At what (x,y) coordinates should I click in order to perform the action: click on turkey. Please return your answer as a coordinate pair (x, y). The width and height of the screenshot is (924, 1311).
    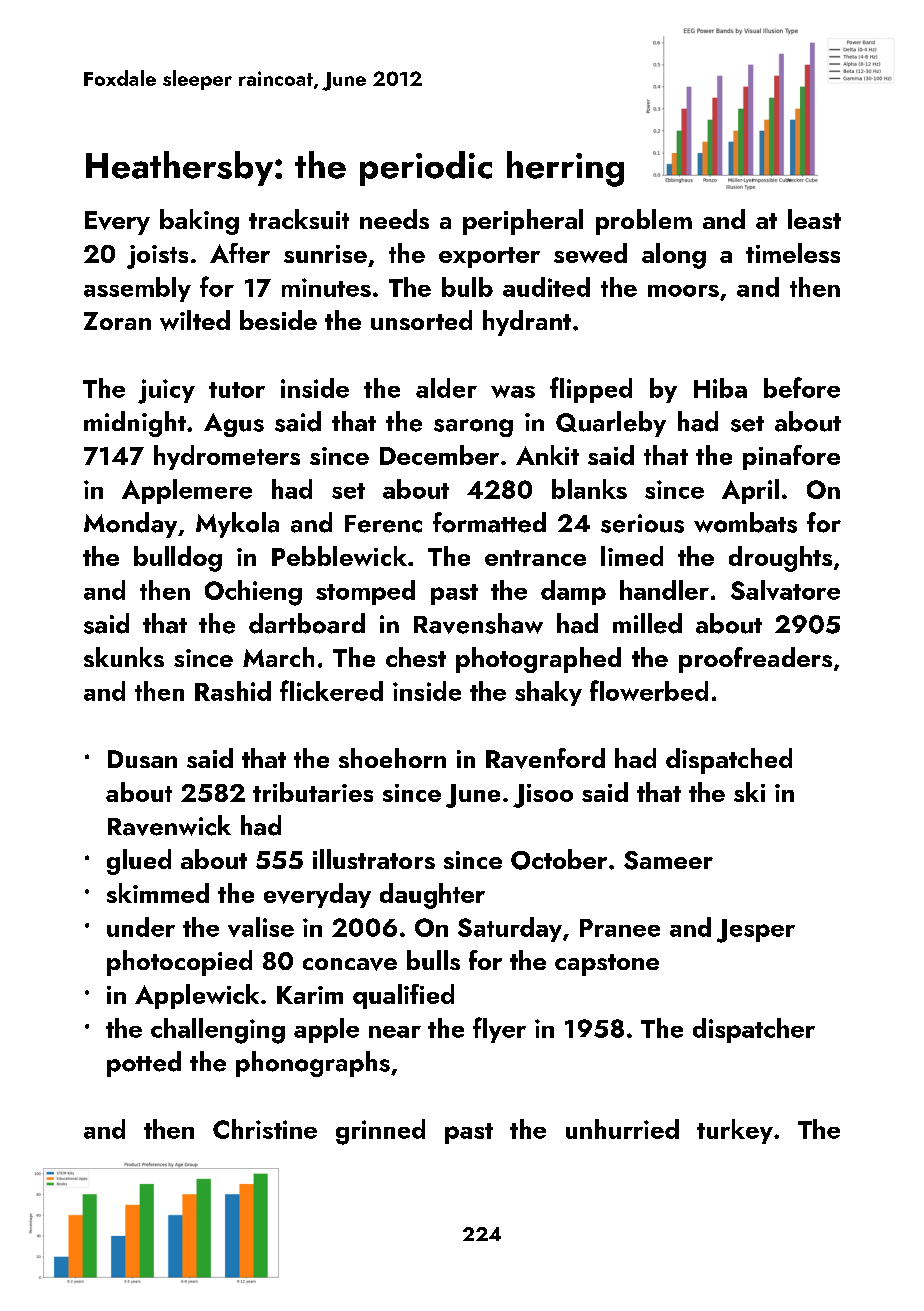
    Looking at the image, I should click on (735, 1131).
